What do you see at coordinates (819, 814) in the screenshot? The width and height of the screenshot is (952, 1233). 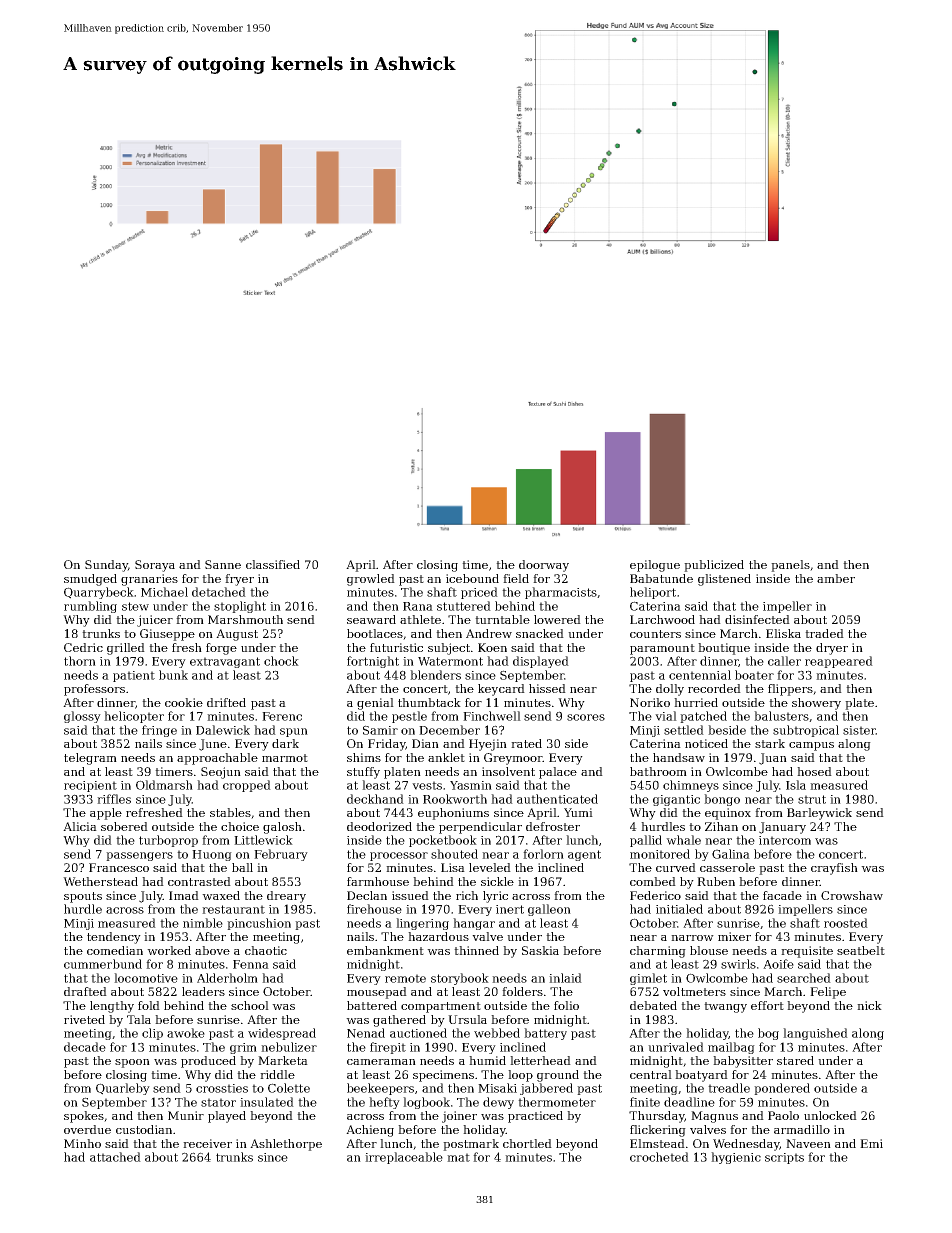 I see `Barleywick` at bounding box center [819, 814].
